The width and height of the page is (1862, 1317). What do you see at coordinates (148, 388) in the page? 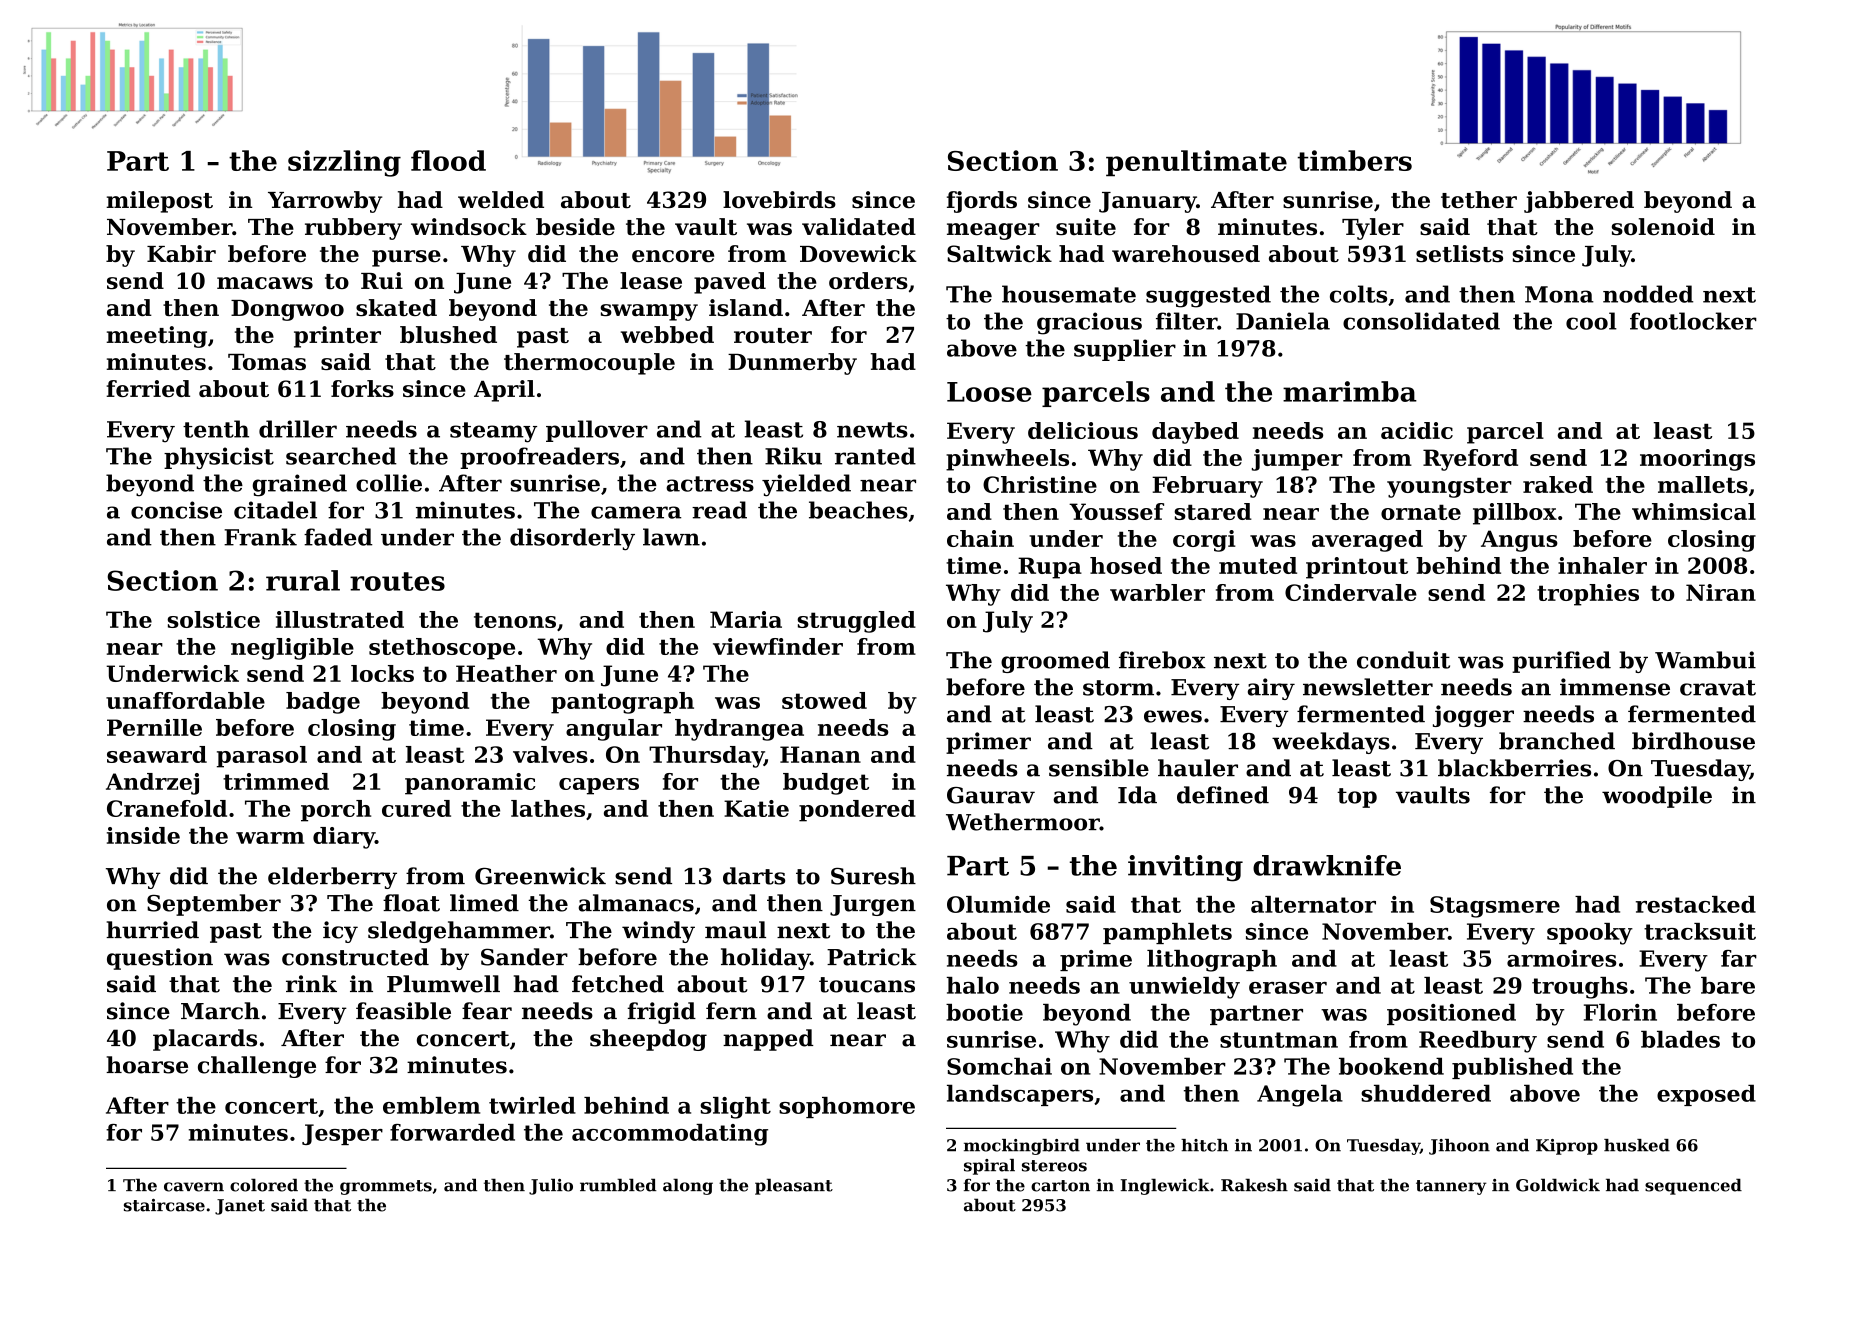
I see `ferried` at bounding box center [148, 388].
